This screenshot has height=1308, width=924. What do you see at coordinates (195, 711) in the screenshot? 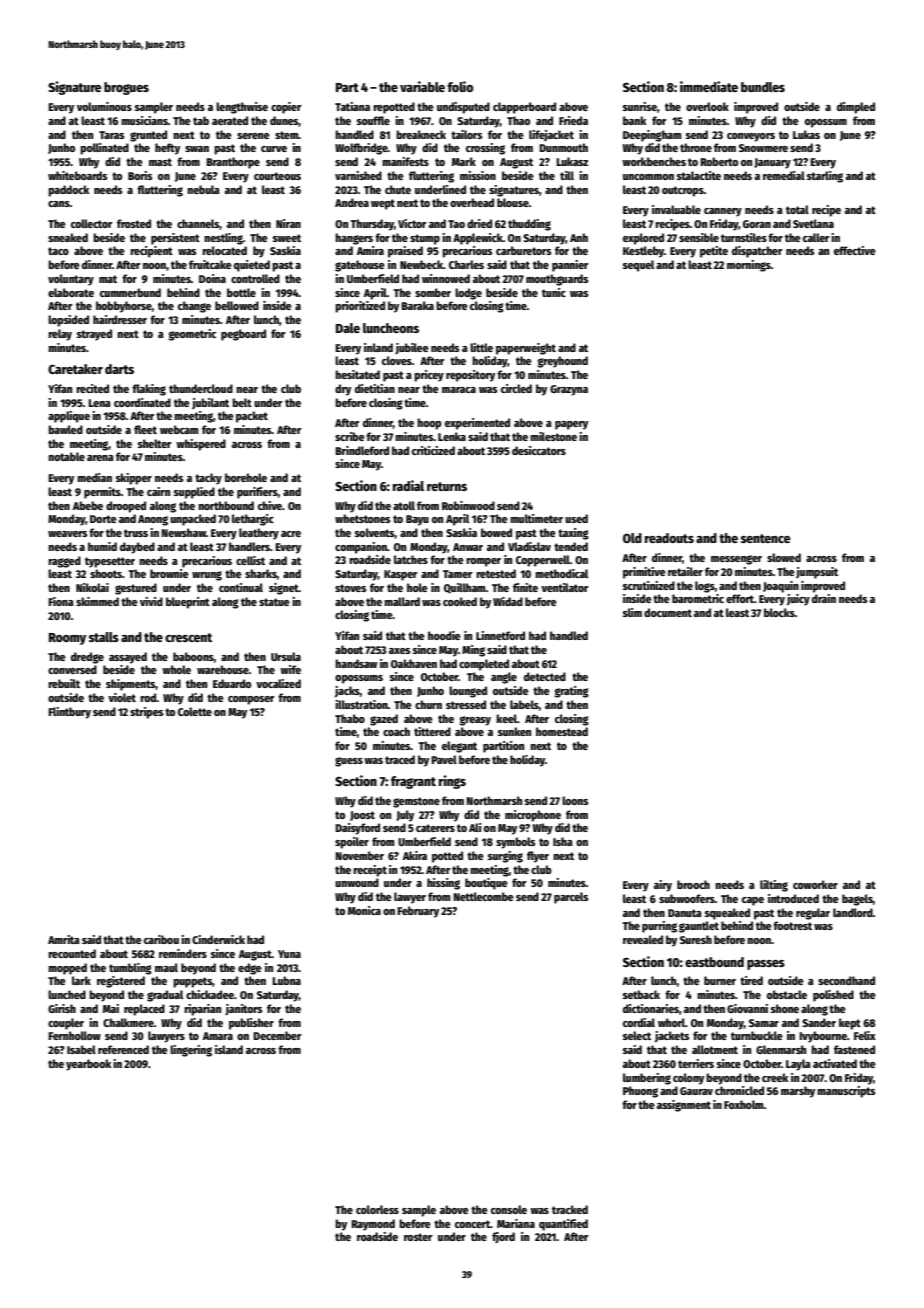
I see `Colette` at bounding box center [195, 711].
